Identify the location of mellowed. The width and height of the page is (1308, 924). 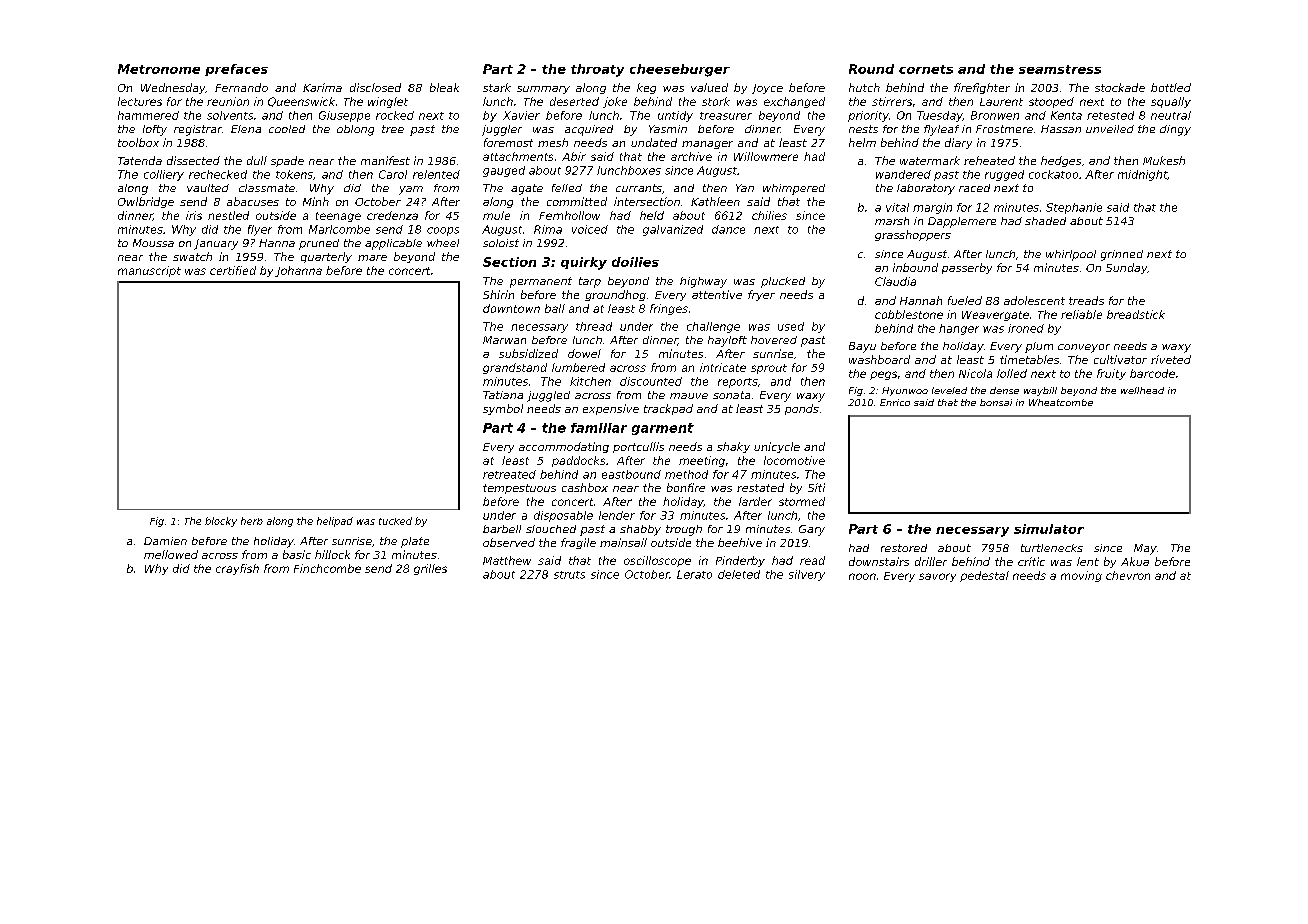
(171, 554).
